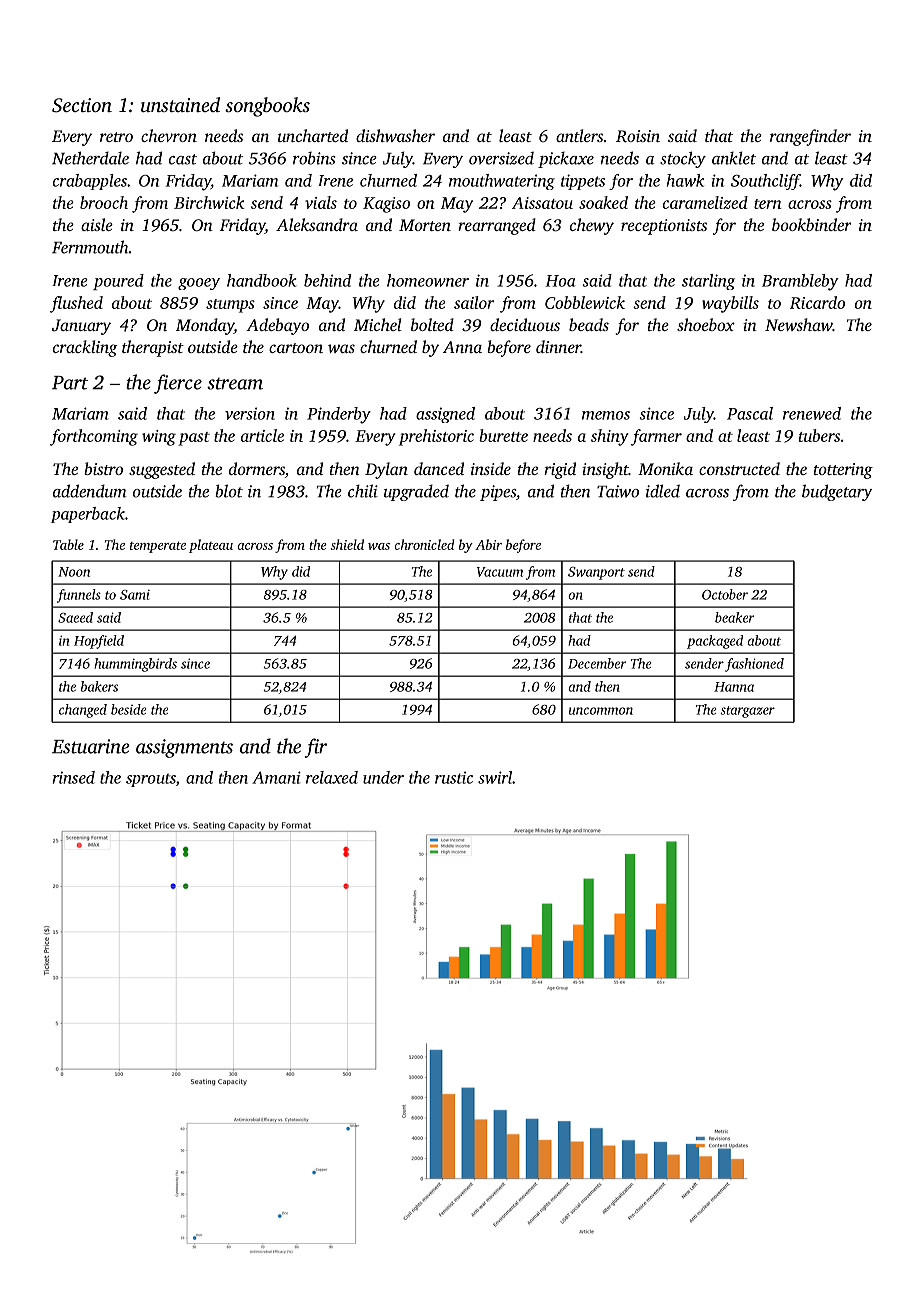 This page has width=924, height=1308. I want to click on inside, so click(491, 468).
